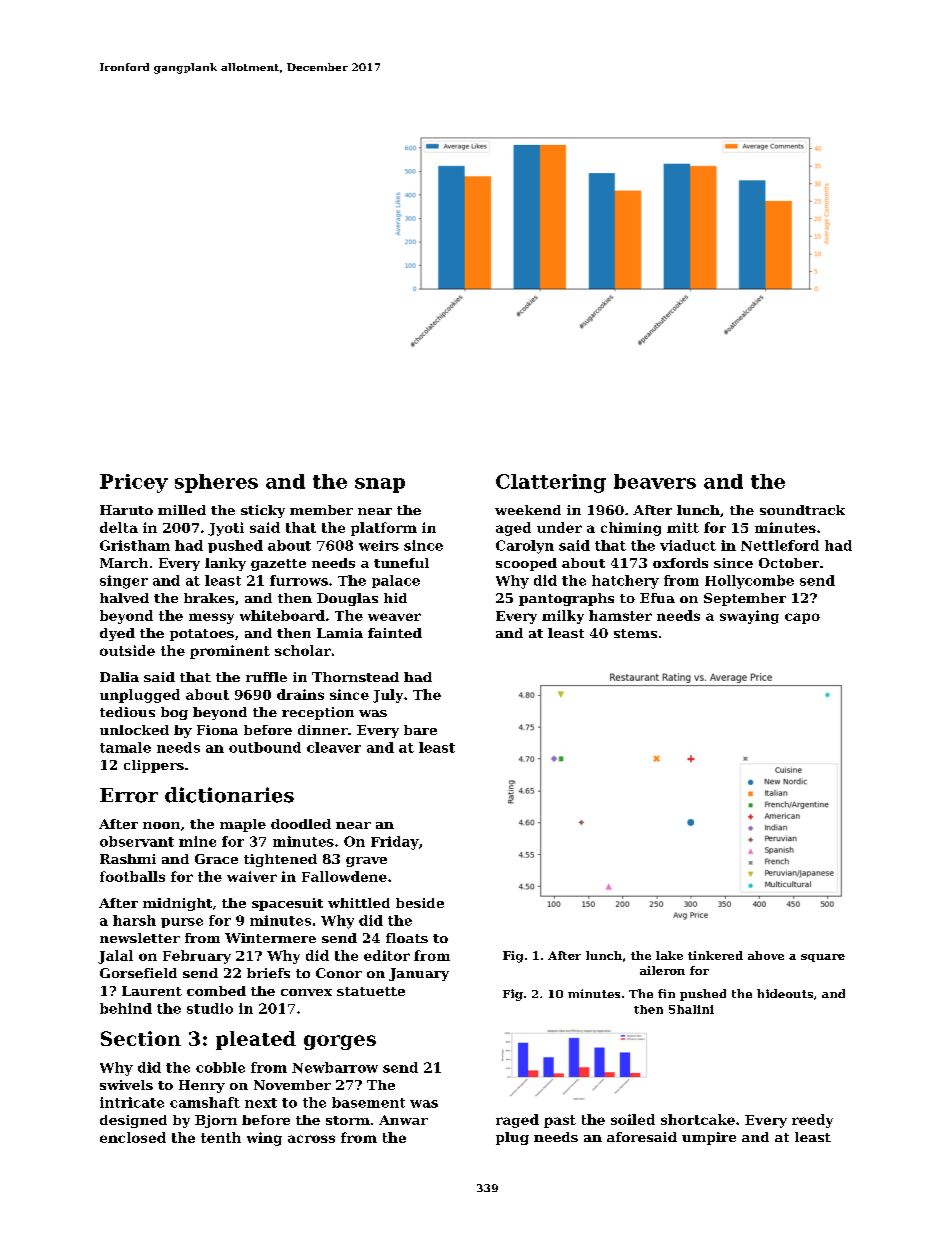 This screenshot has width=952, height=1233. What do you see at coordinates (133, 1137) in the screenshot?
I see `enclosed` at bounding box center [133, 1137].
